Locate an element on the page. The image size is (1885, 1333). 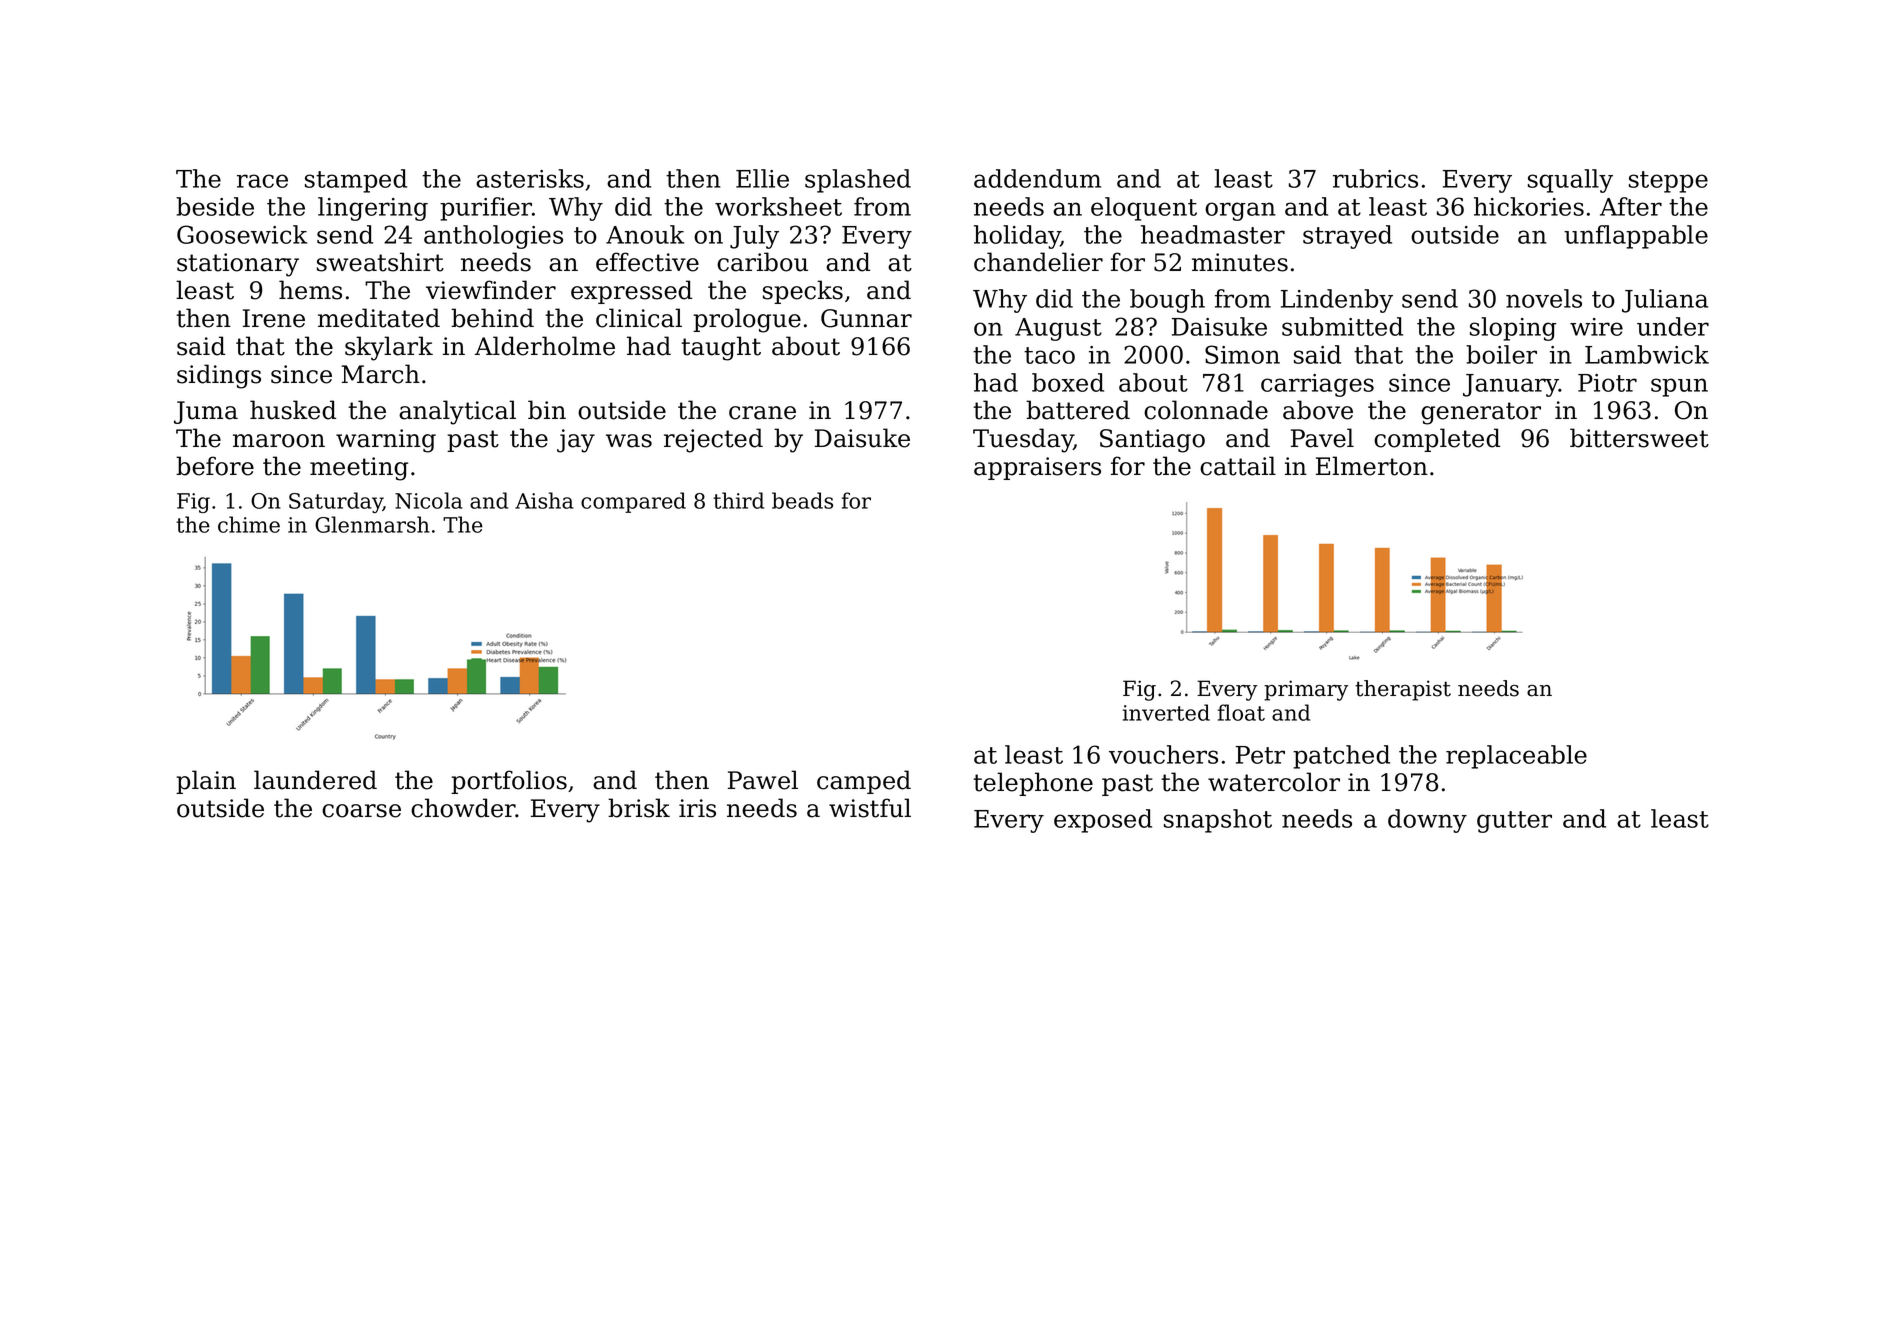
exposed is located at coordinates (1103, 821).
